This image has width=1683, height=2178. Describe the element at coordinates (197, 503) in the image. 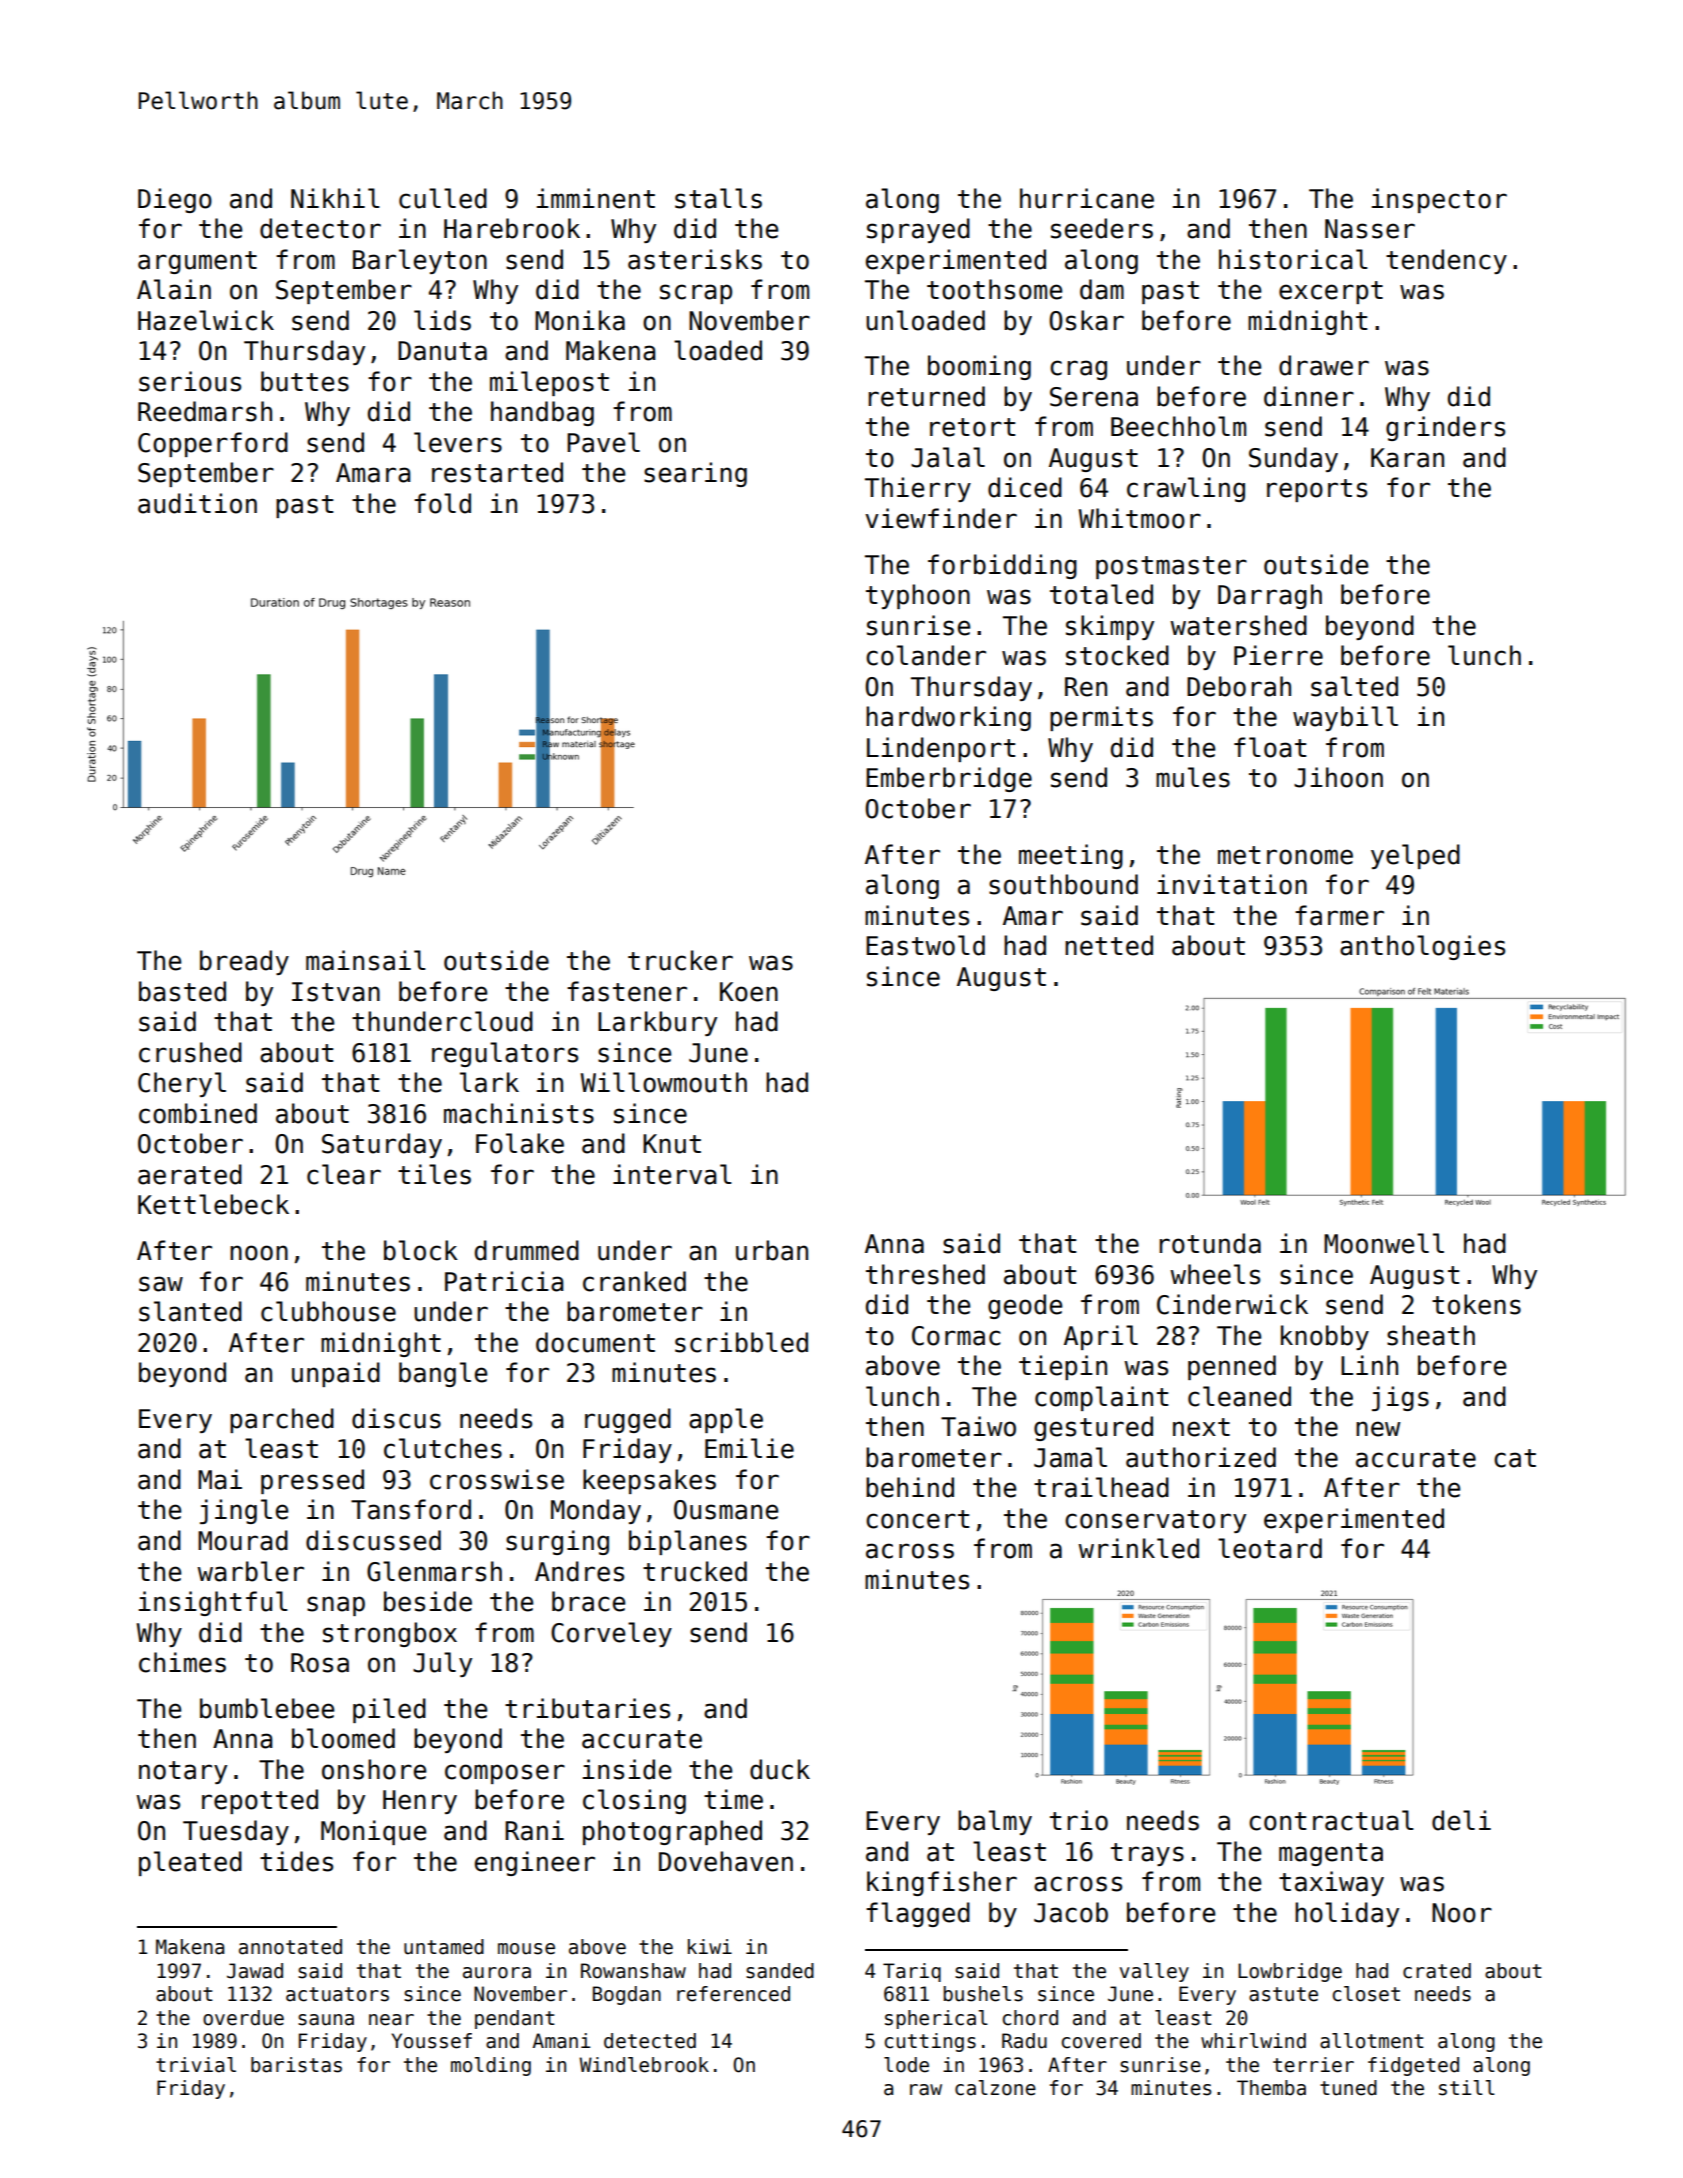

I see `audition` at that location.
